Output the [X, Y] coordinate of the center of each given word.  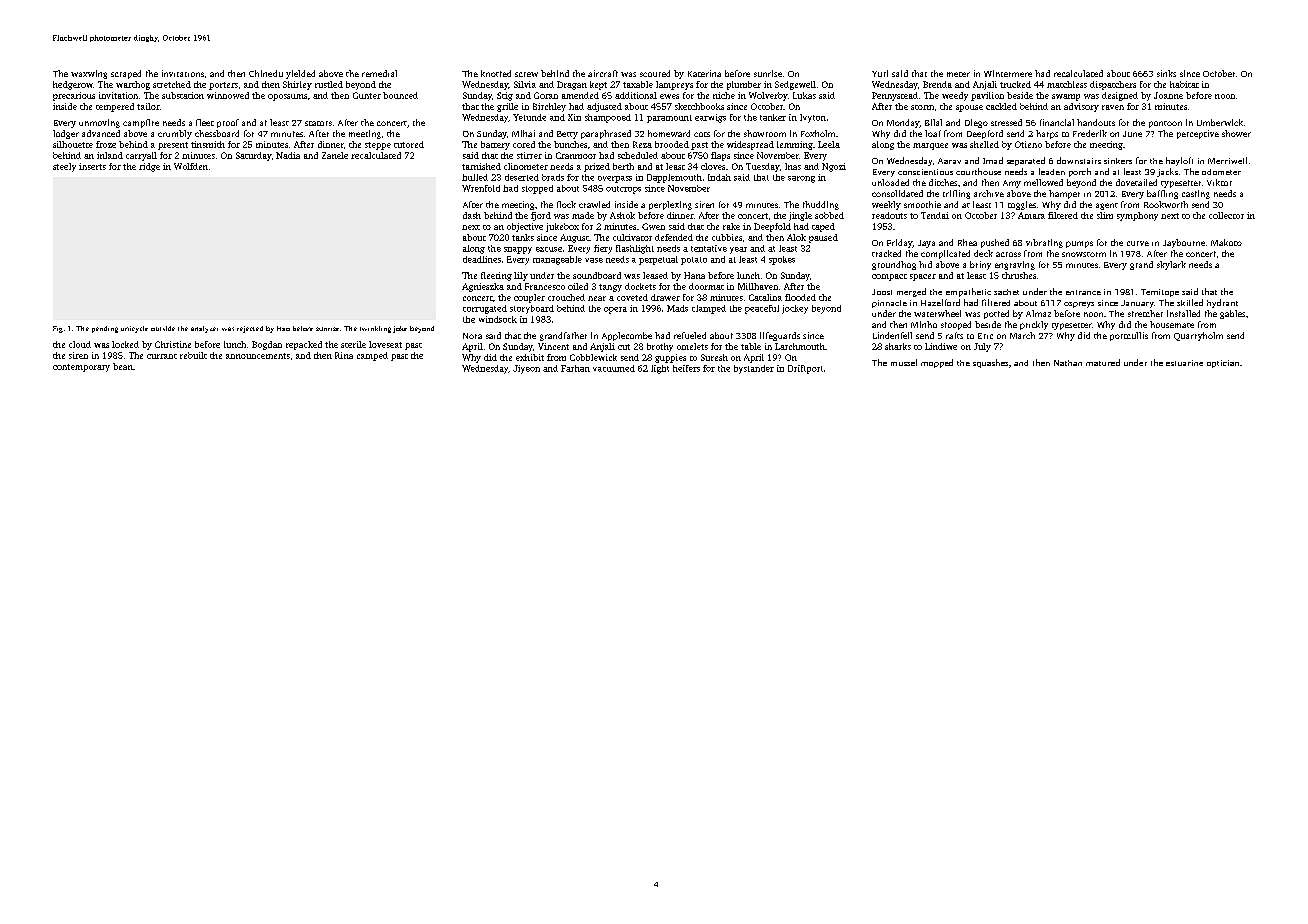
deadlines [482, 259]
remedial [379, 73]
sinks [1166, 73]
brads [553, 177]
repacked [304, 345]
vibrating [1044, 243]
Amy [1012, 184]
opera [615, 310]
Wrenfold [481, 188]
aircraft [603, 73]
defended [674, 237]
